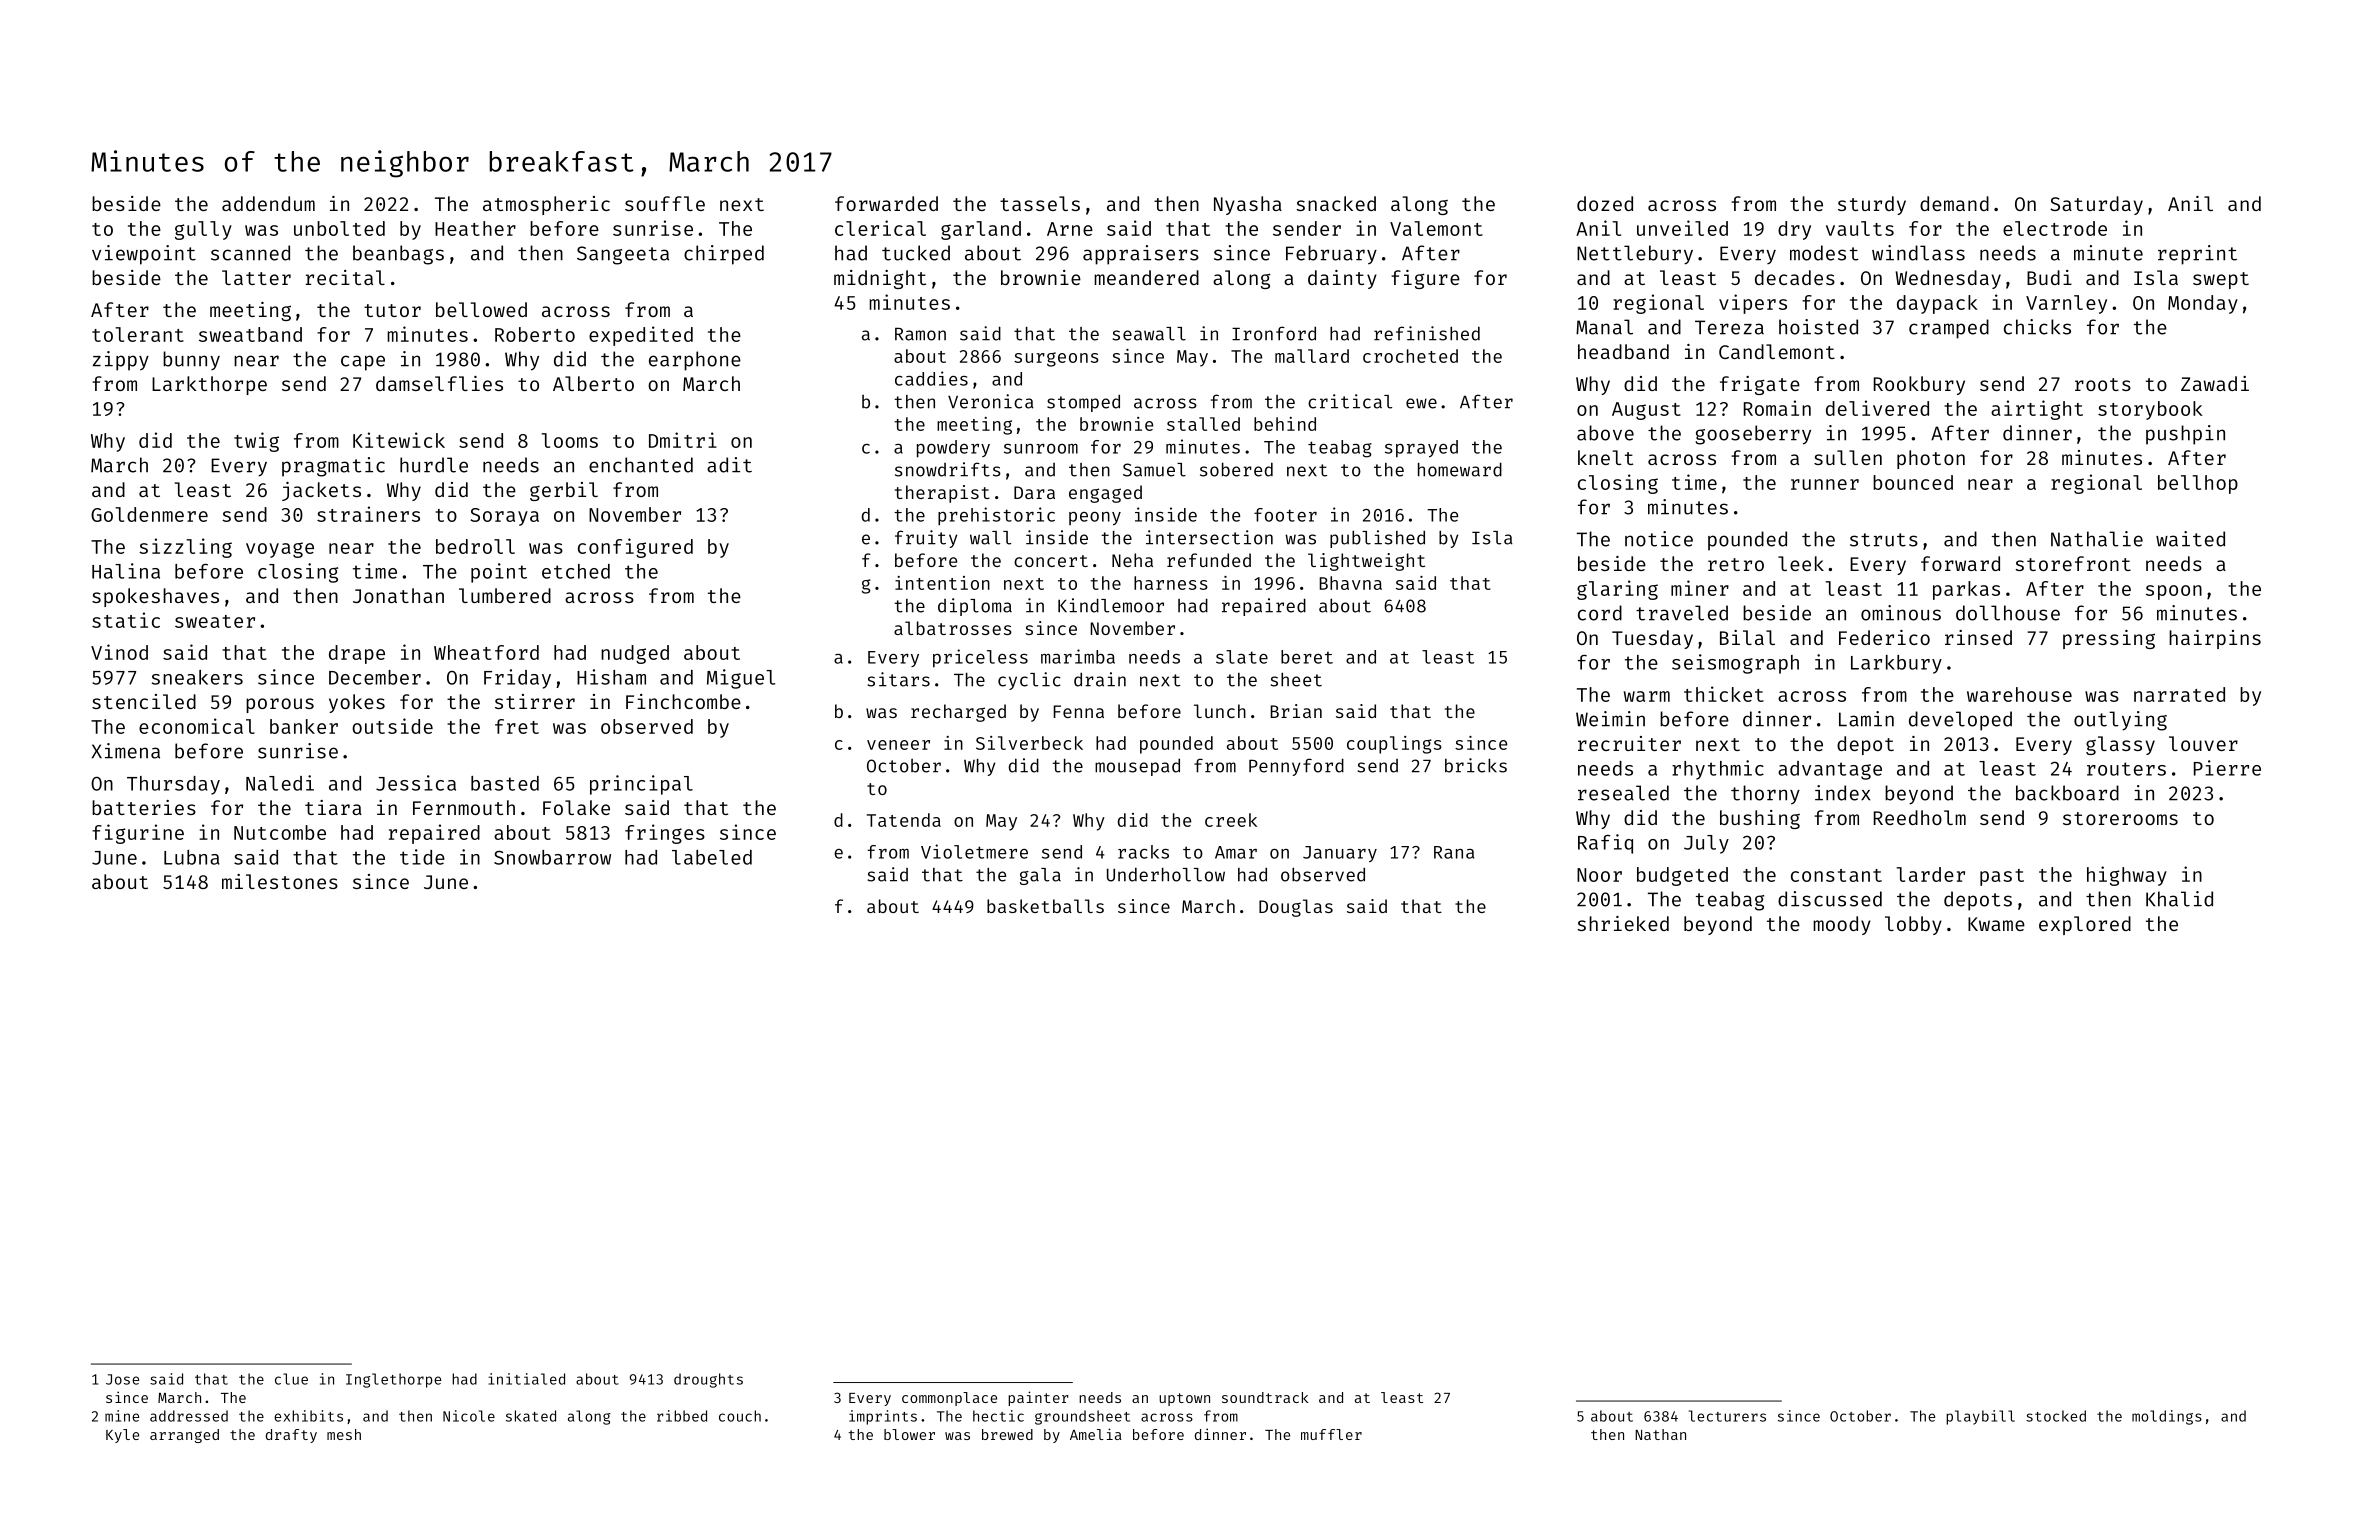 The height and width of the image is (1524, 2356). What do you see at coordinates (665, 203) in the image?
I see `souffle` at bounding box center [665, 203].
